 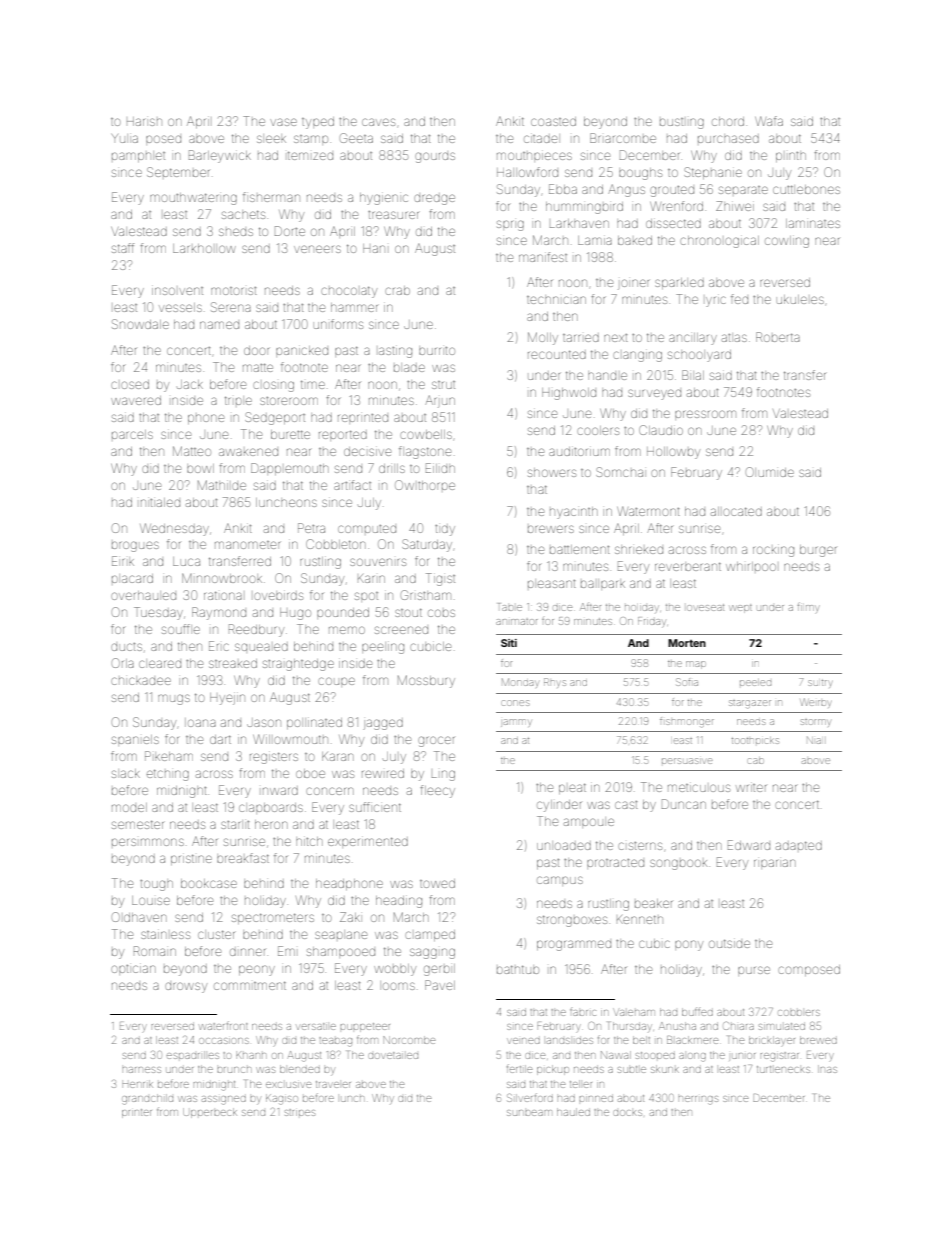 What do you see at coordinates (553, 121) in the screenshot?
I see `coasted` at bounding box center [553, 121].
